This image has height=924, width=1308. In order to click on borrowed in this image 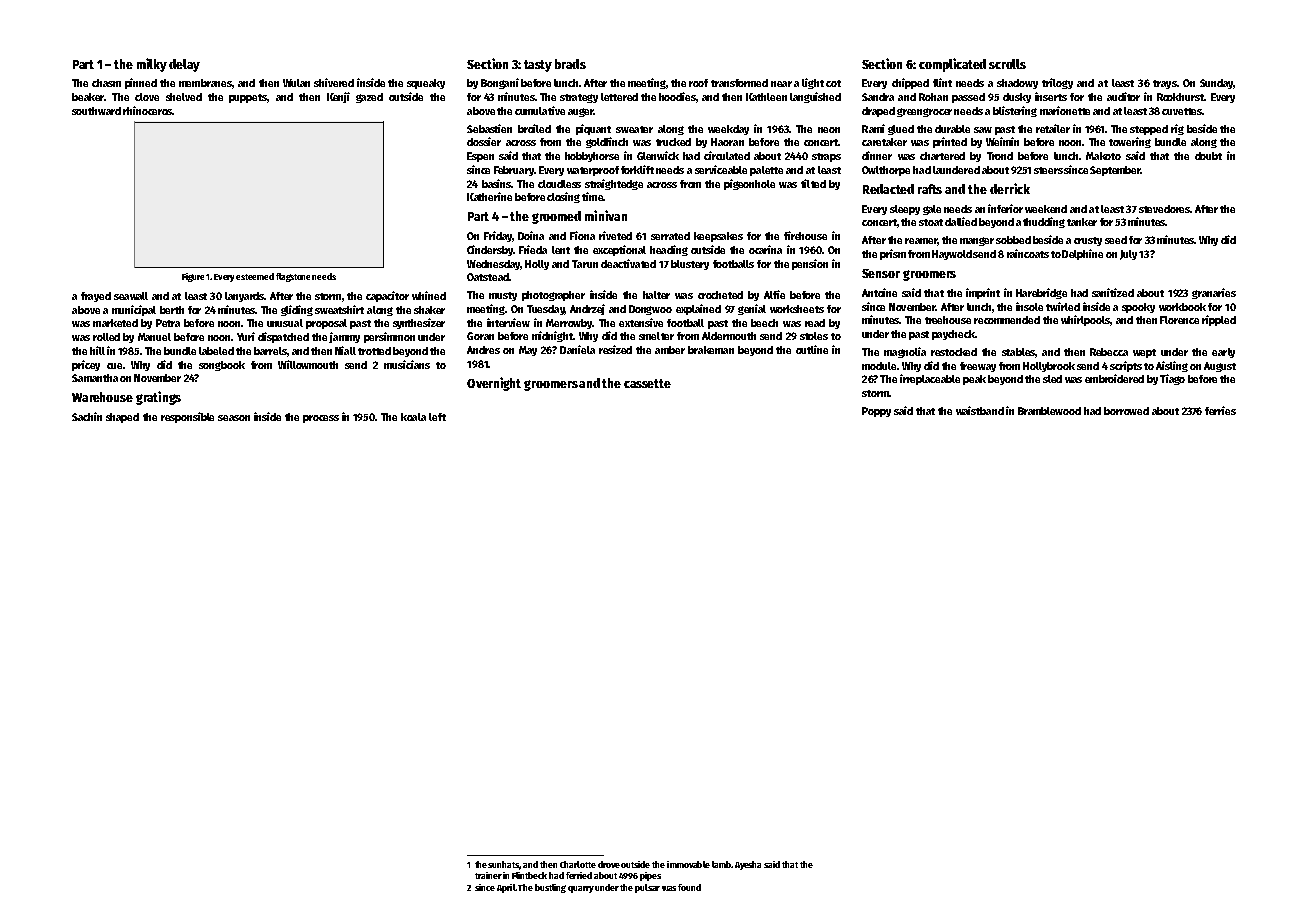, I will do `click(1126, 411)`.
